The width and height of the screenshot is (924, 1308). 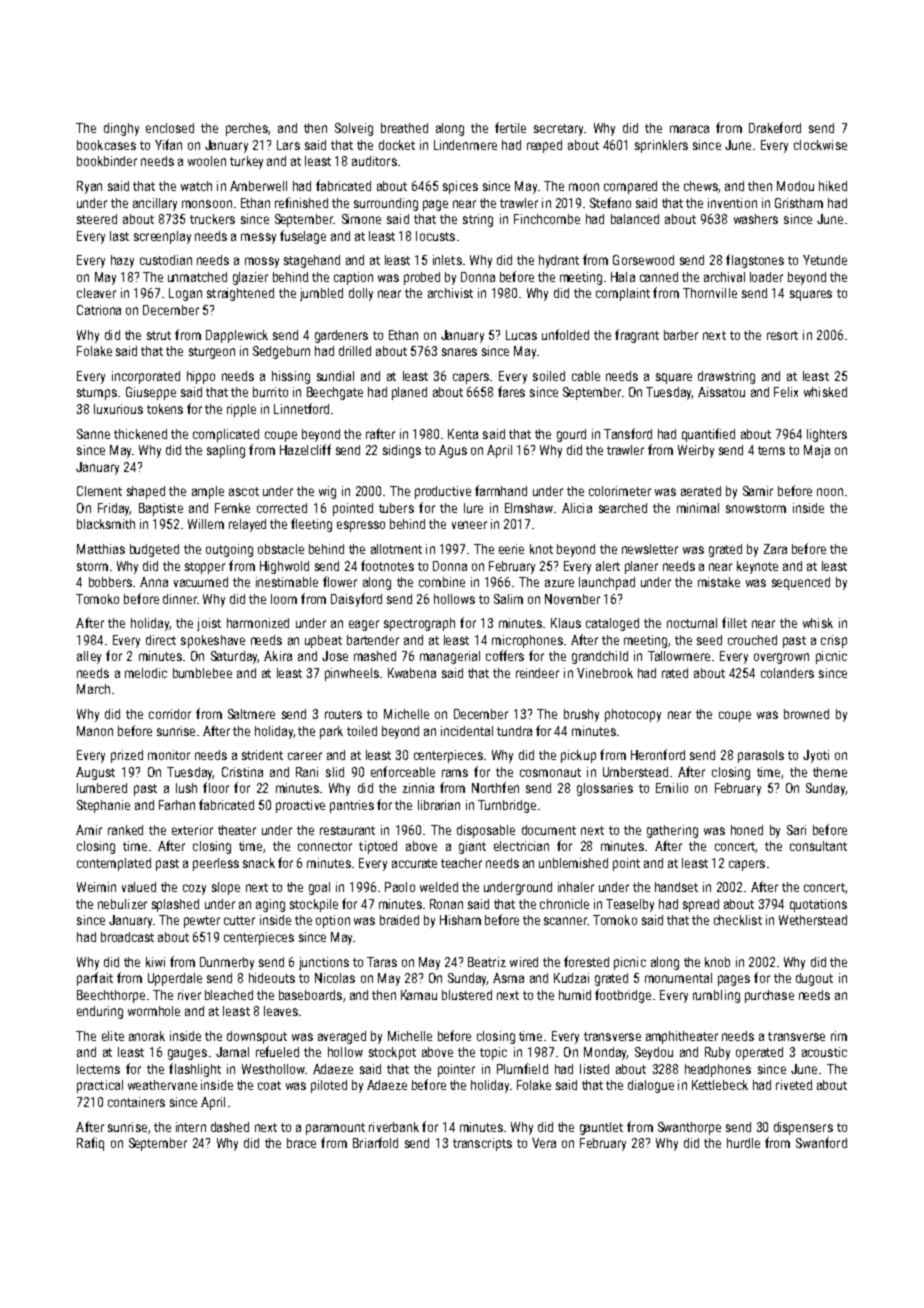 I want to click on hurdle, so click(x=743, y=1143).
